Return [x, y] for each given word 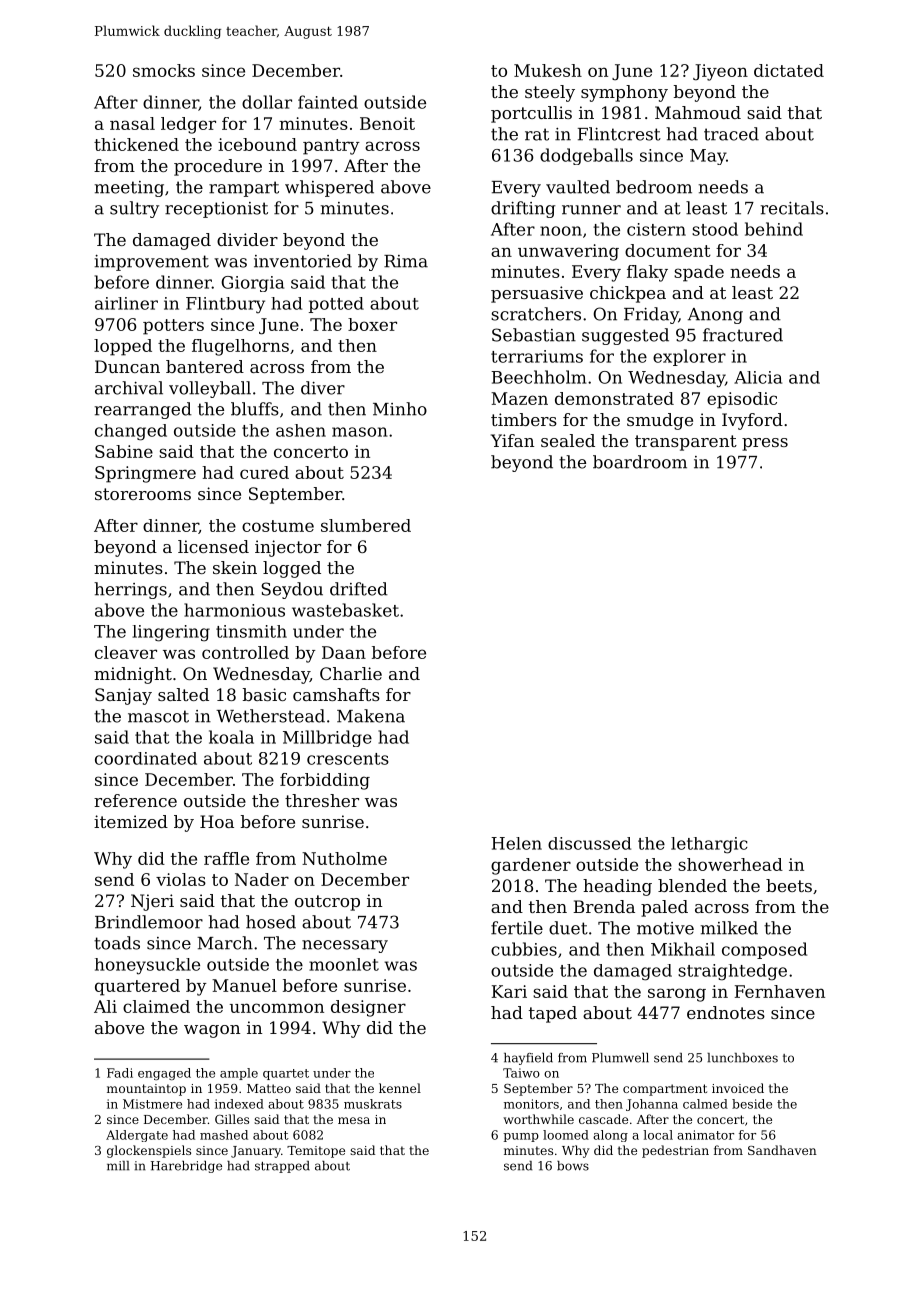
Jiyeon [720, 72]
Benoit [387, 123]
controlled [245, 652]
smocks [164, 70]
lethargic [709, 845]
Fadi [120, 1073]
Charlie [351, 673]
